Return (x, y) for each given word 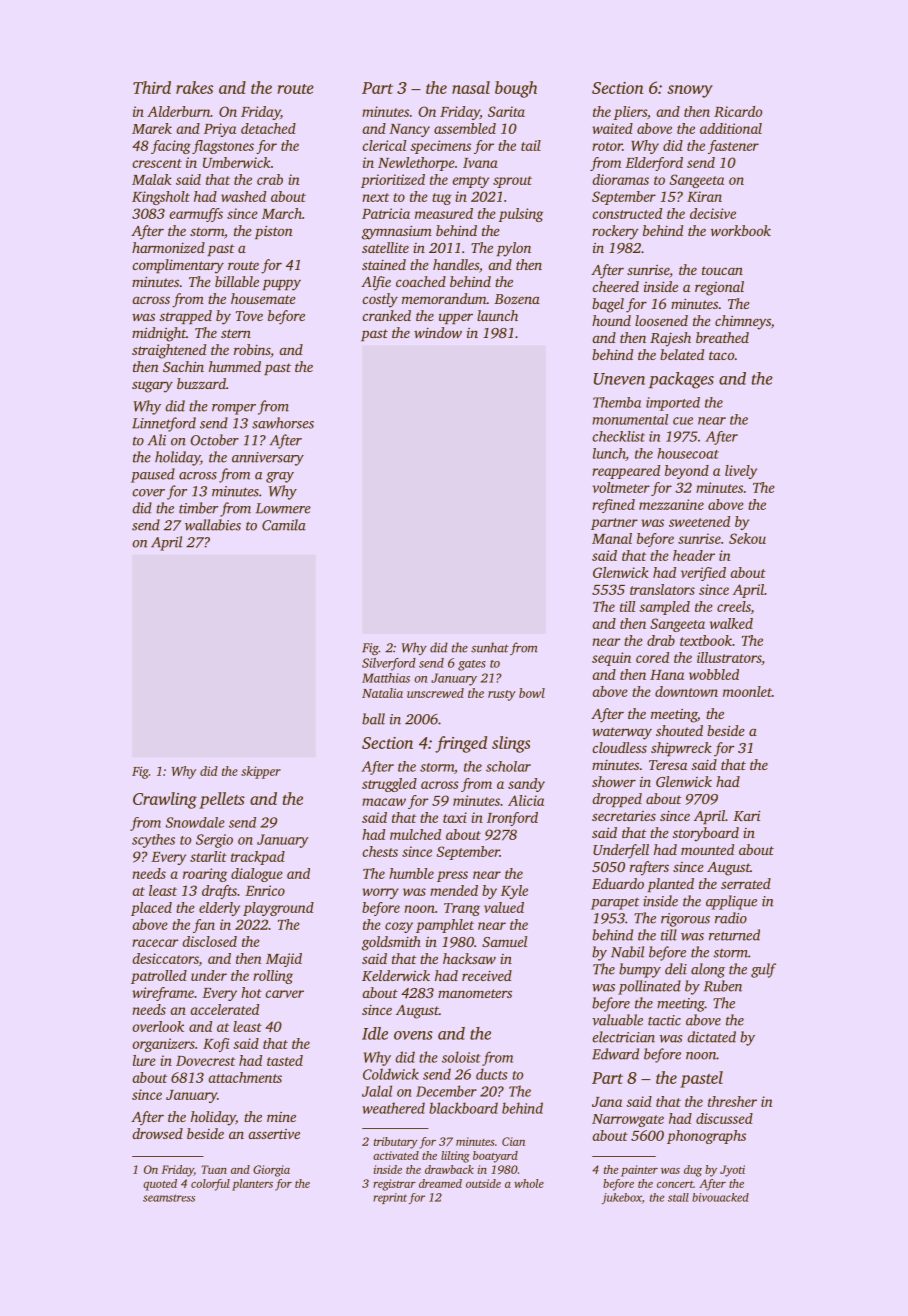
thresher (732, 1101)
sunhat (490, 647)
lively (741, 472)
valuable (617, 1020)
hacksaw (469, 958)
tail (531, 145)
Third (152, 87)
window (438, 332)
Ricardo (738, 111)
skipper (261, 772)
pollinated (649, 987)
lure (144, 1060)
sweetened (699, 521)
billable (237, 281)
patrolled (159, 977)
